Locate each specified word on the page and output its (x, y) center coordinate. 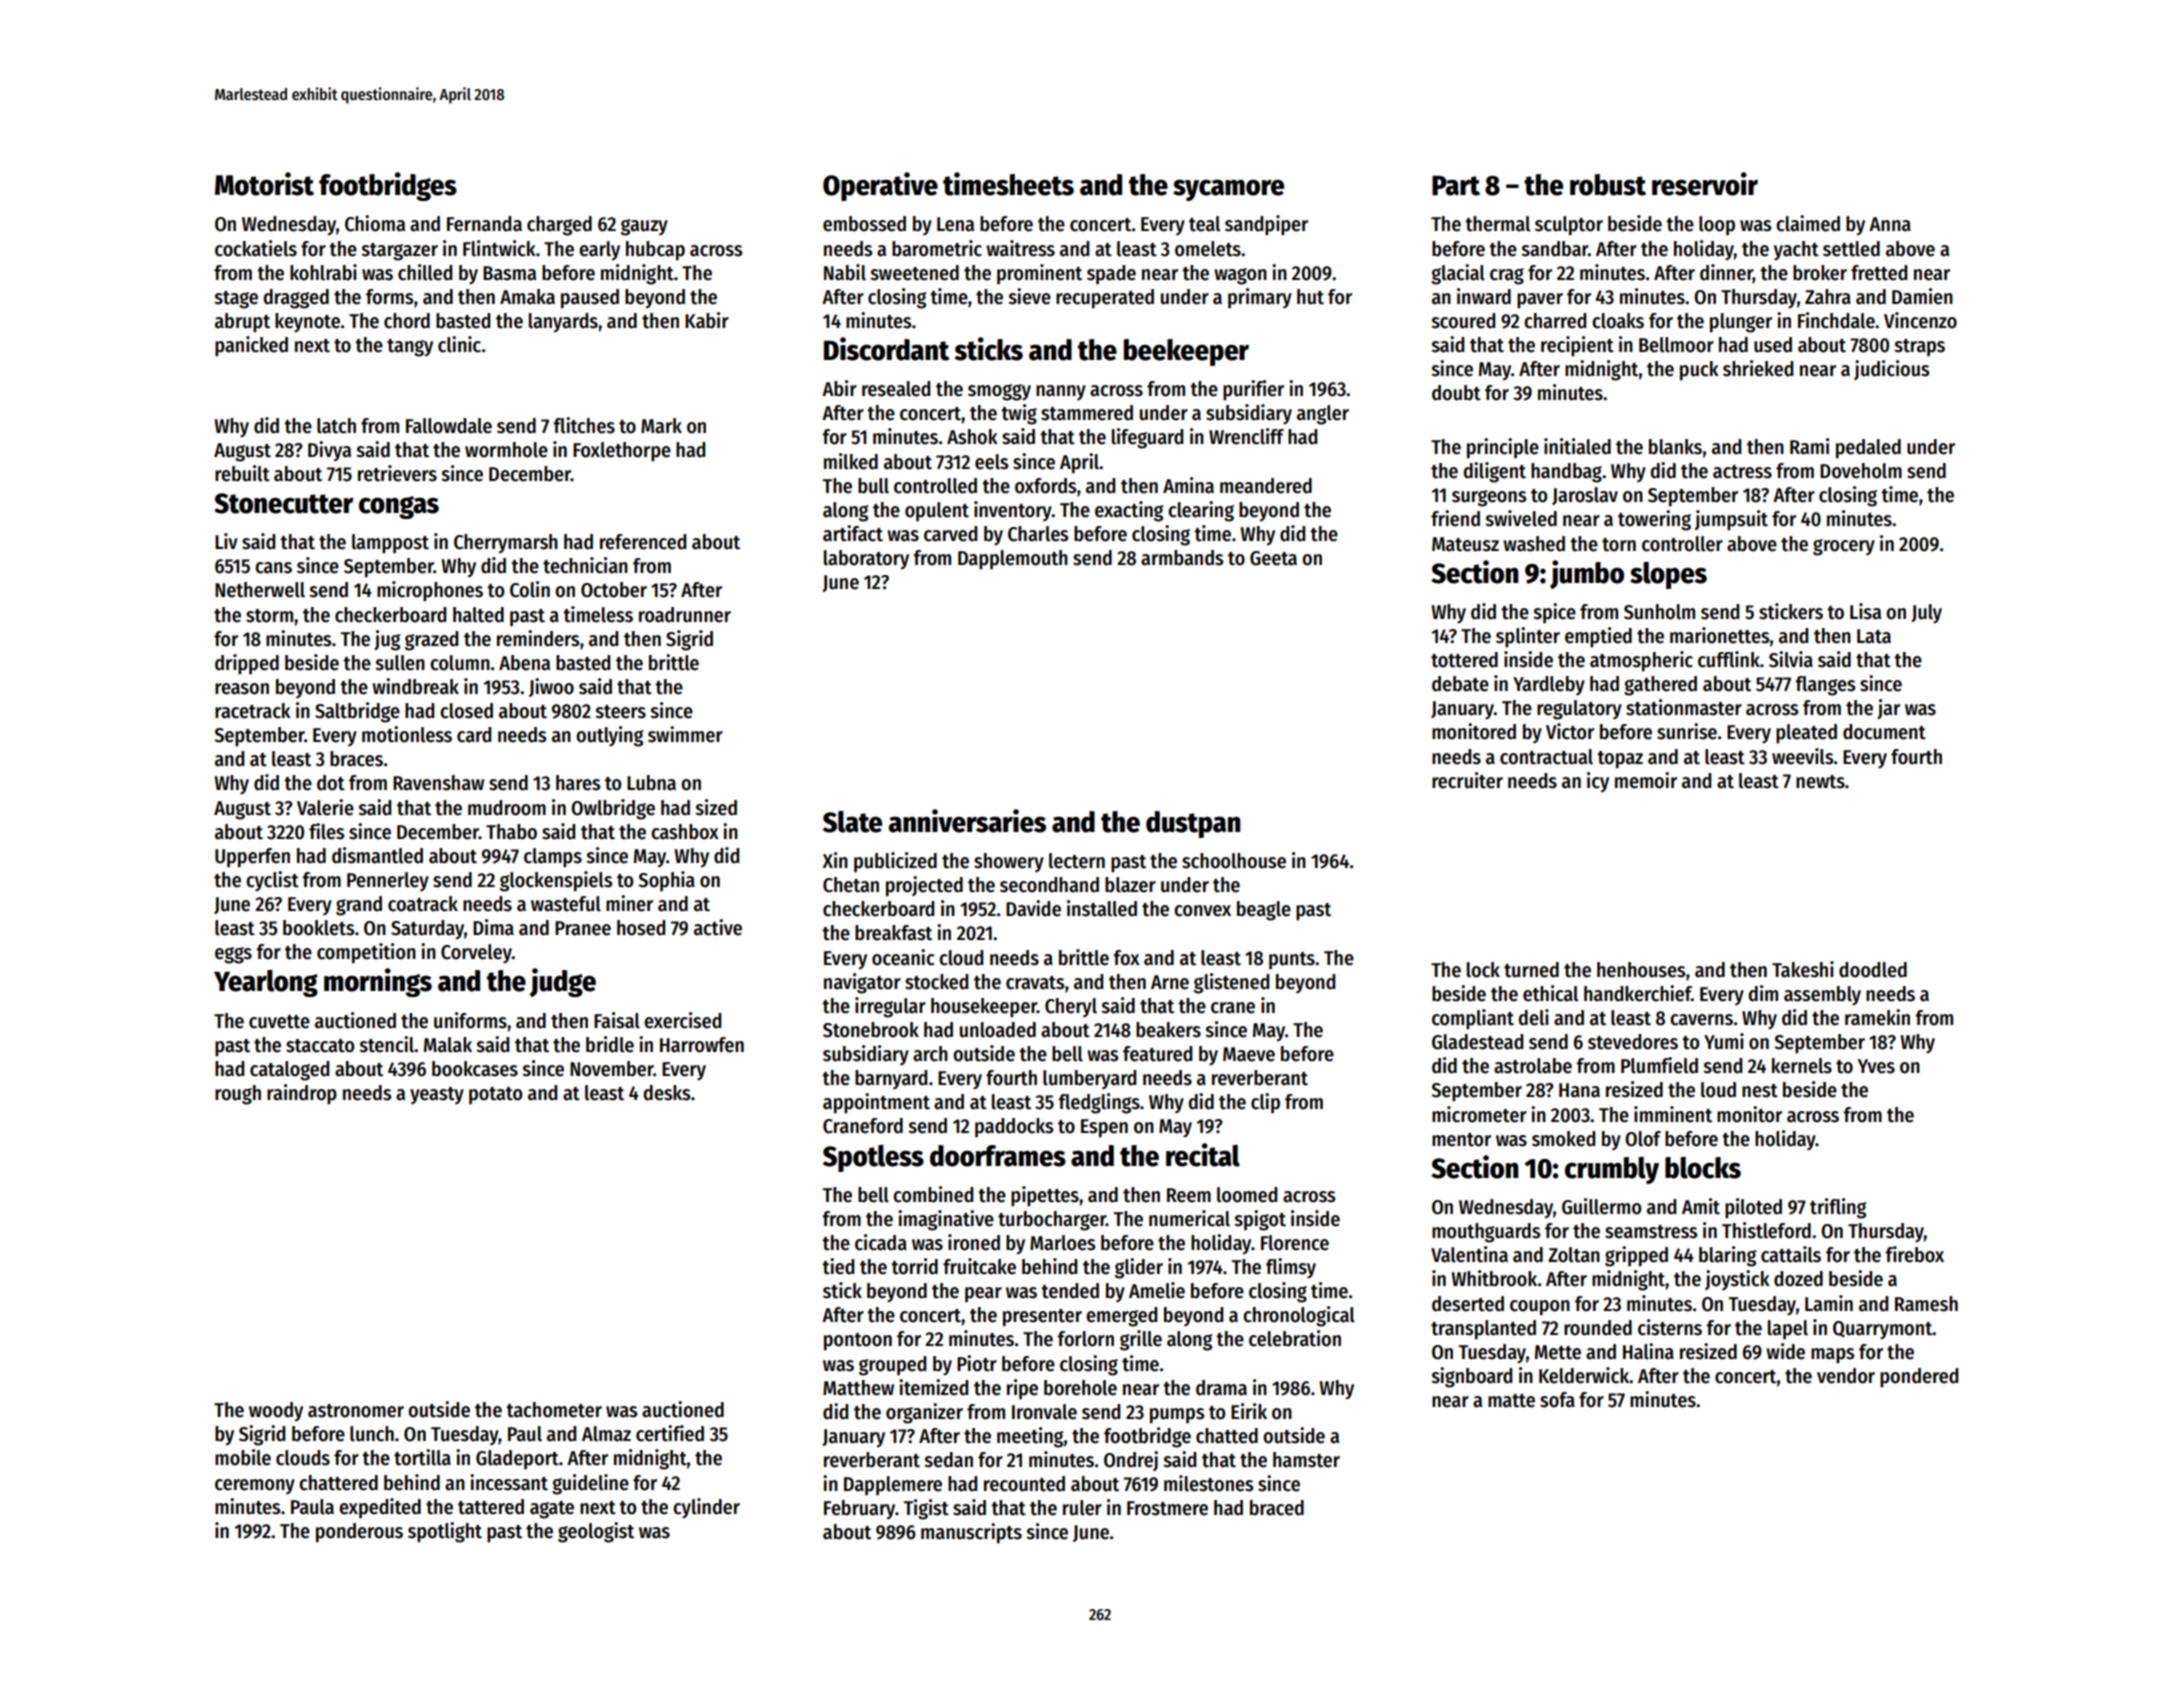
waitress (1020, 248)
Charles (1038, 534)
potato (495, 1096)
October (614, 590)
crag (1507, 276)
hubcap (655, 251)
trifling (1838, 1208)
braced (1277, 1508)
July (1926, 614)
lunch (372, 1434)
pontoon (858, 1342)
